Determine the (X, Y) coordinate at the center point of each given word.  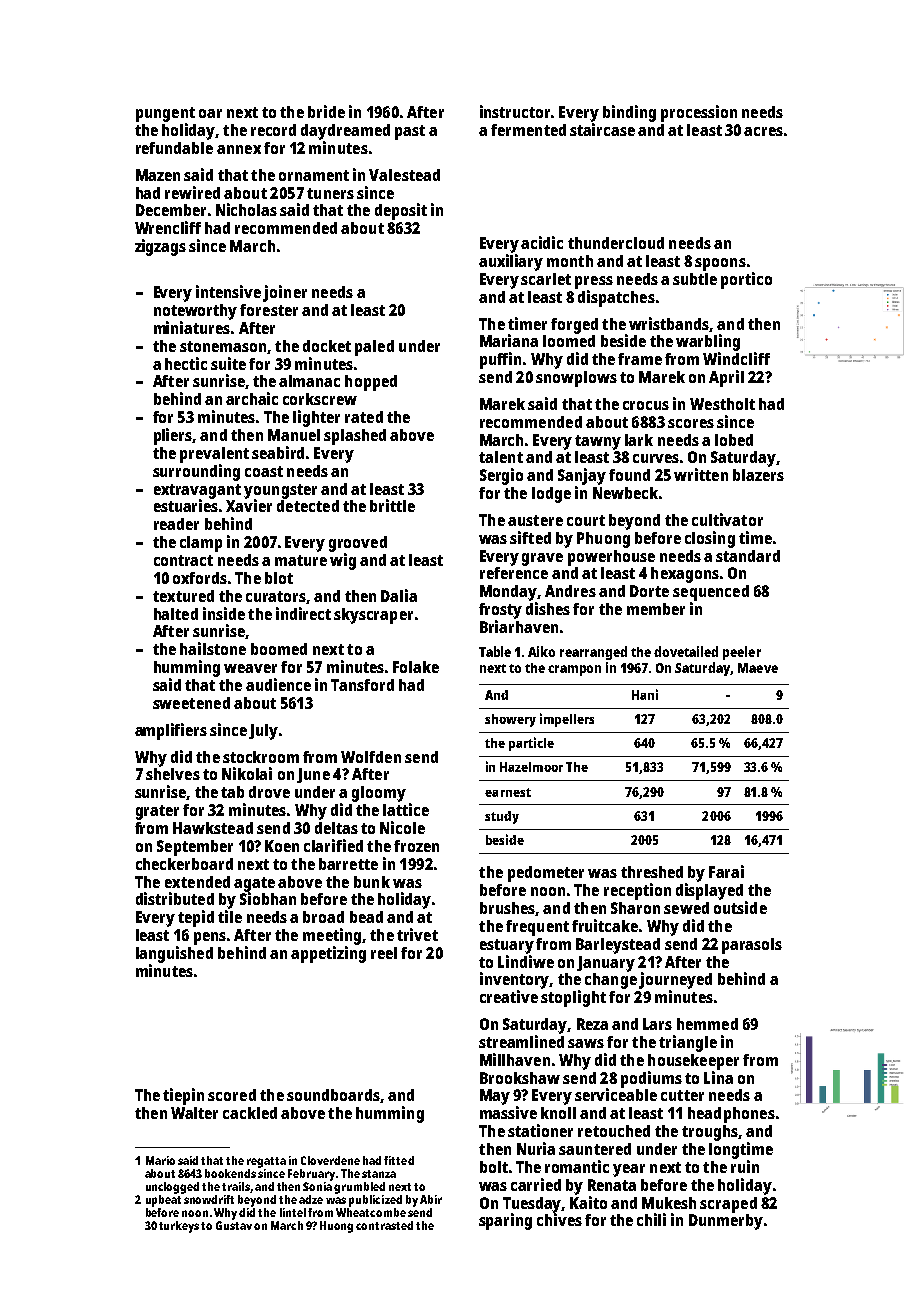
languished (174, 954)
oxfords (200, 578)
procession (699, 113)
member (656, 609)
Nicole (402, 827)
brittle (392, 505)
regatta (266, 1162)
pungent (165, 114)
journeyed (675, 980)
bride (326, 111)
